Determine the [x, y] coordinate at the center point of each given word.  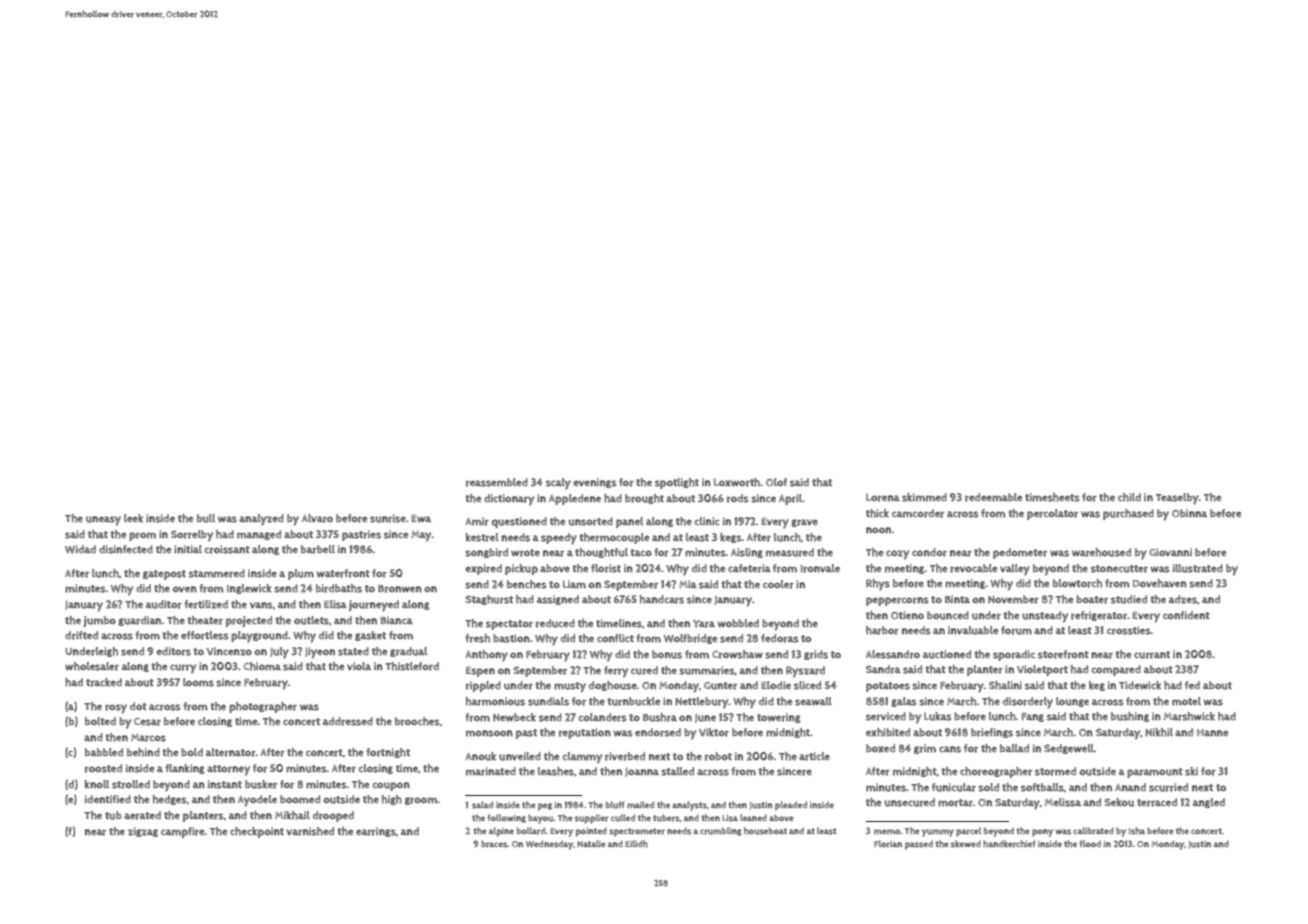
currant [1152, 655]
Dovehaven [1160, 583]
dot [138, 706]
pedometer [1020, 553]
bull [206, 518]
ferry [616, 672]
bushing [1130, 717]
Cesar [147, 722]
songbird [486, 553]
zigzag [143, 832]
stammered [217, 573]
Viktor [714, 732]
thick [877, 513]
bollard [531, 831]
